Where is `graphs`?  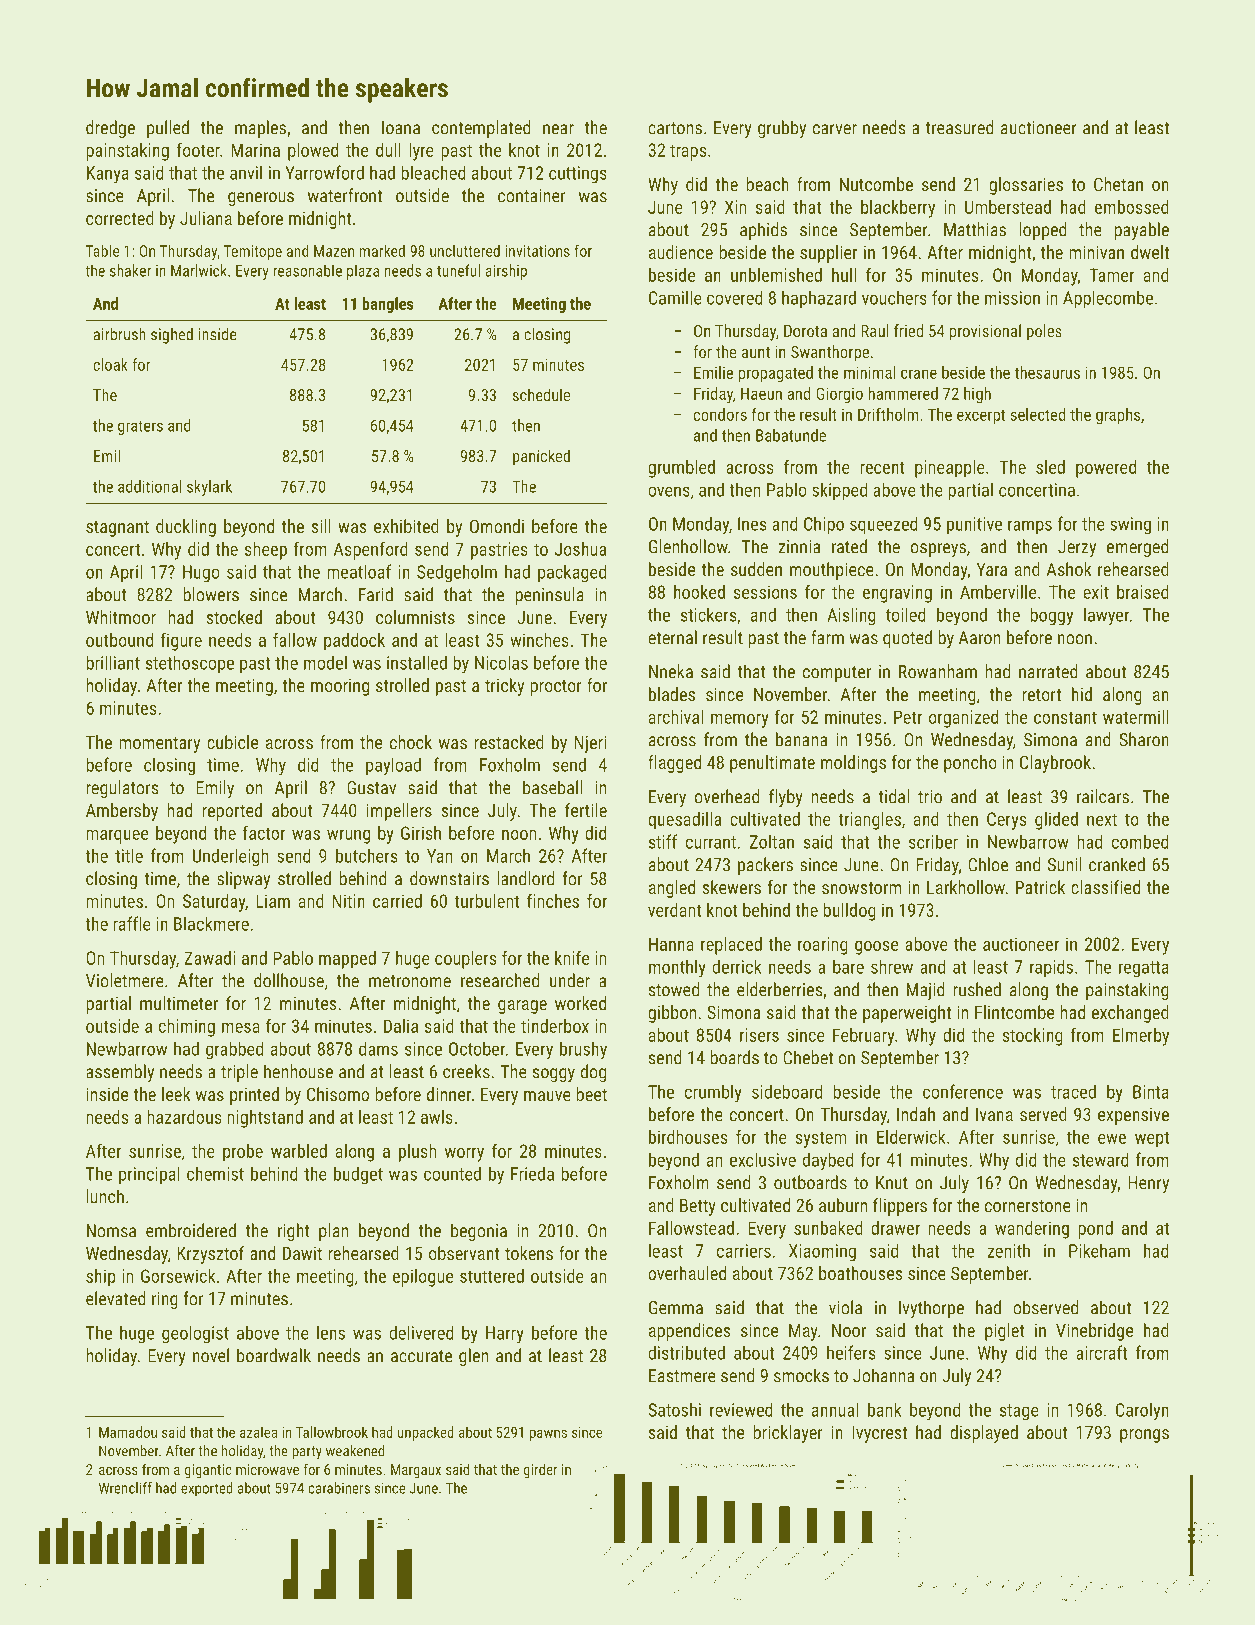
graphs is located at coordinates (1118, 416).
